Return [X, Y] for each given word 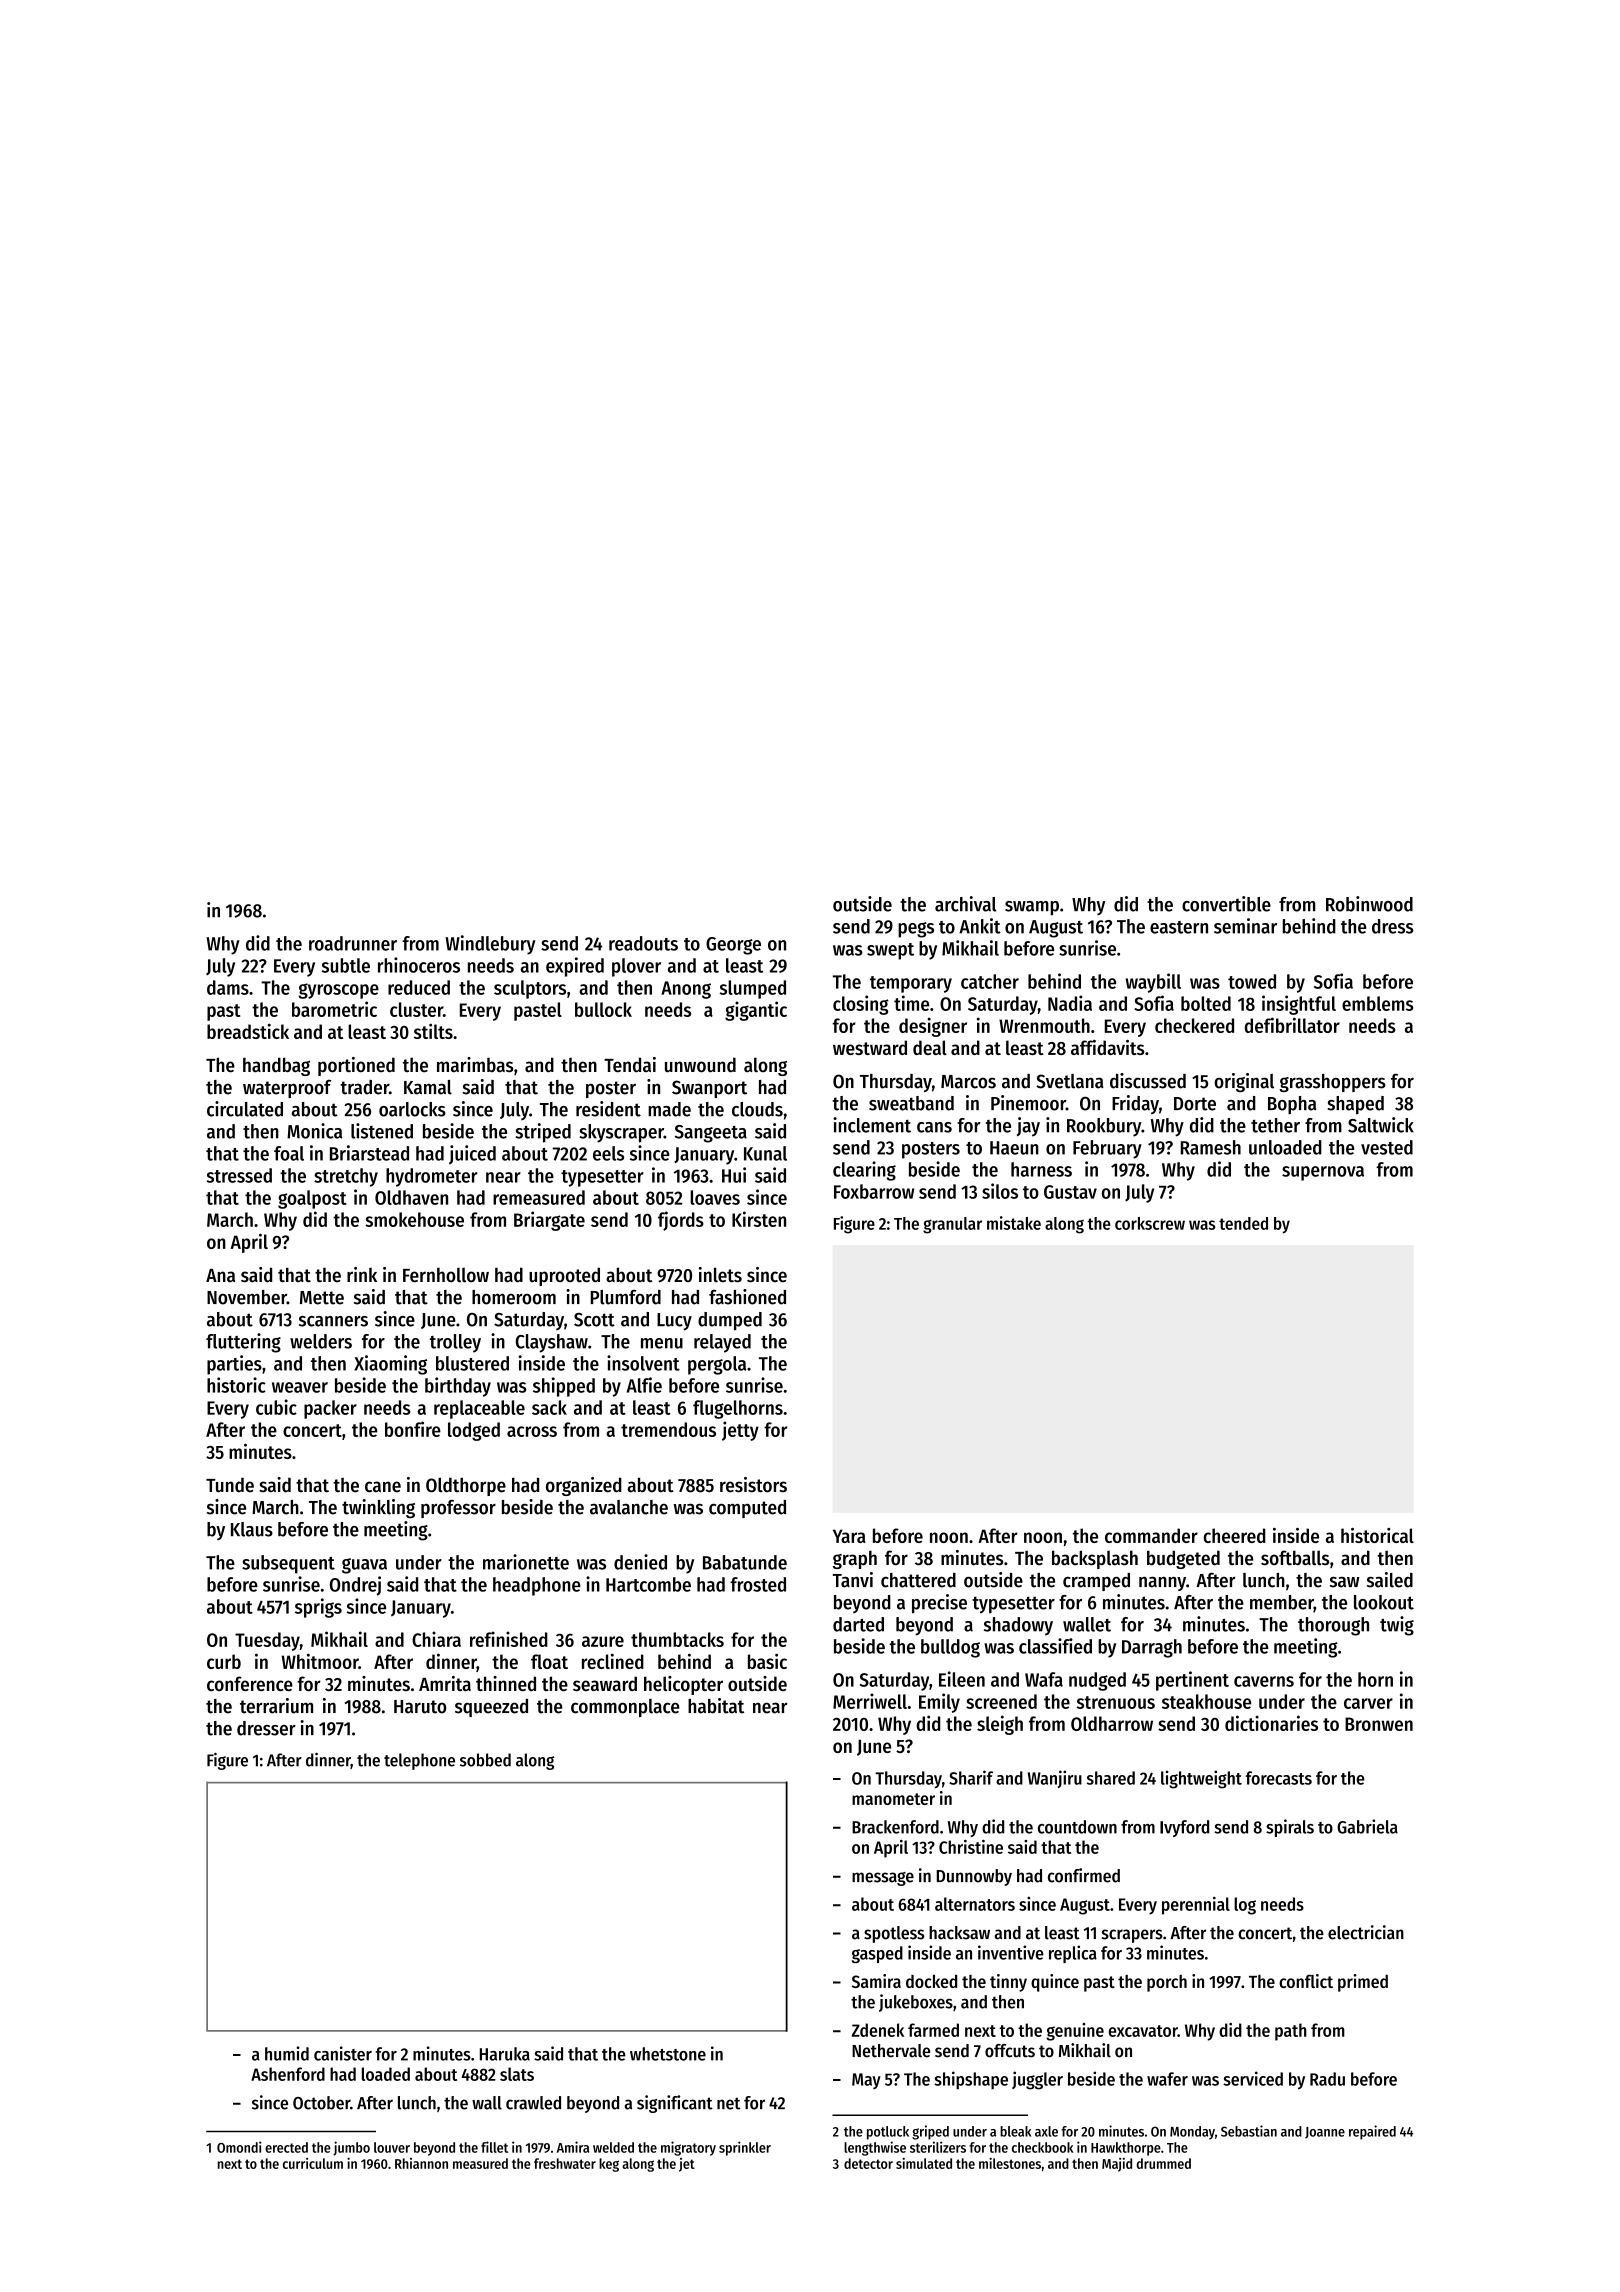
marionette [526, 1562]
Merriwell [870, 1701]
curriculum [313, 2163]
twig [1397, 1626]
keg [609, 2165]
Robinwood [1369, 904]
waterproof [287, 1089]
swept [890, 951]
